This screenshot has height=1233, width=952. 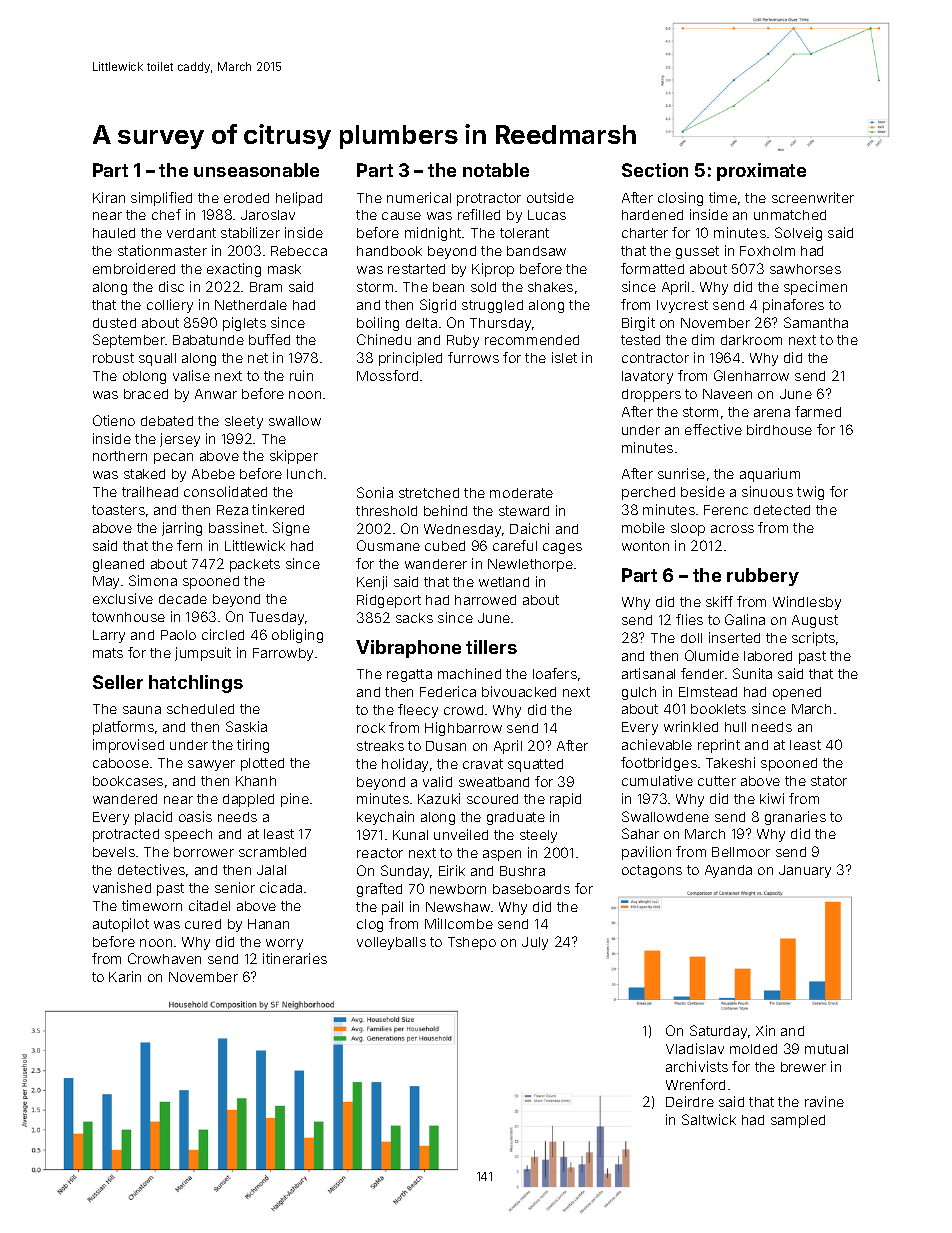 What do you see at coordinates (763, 577) in the screenshot?
I see `rubbery` at bounding box center [763, 577].
